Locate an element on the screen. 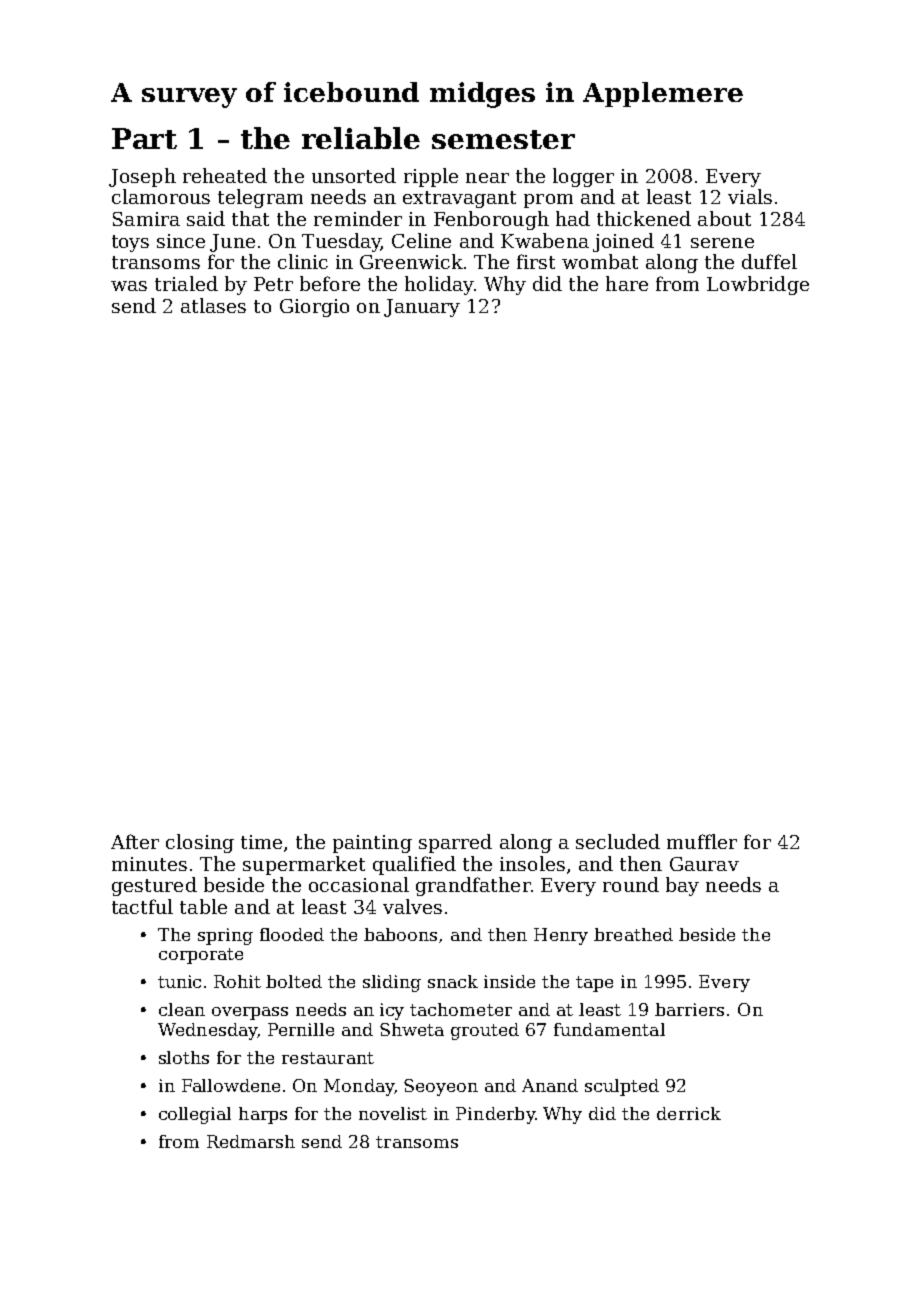  Celine is located at coordinates (421, 240).
